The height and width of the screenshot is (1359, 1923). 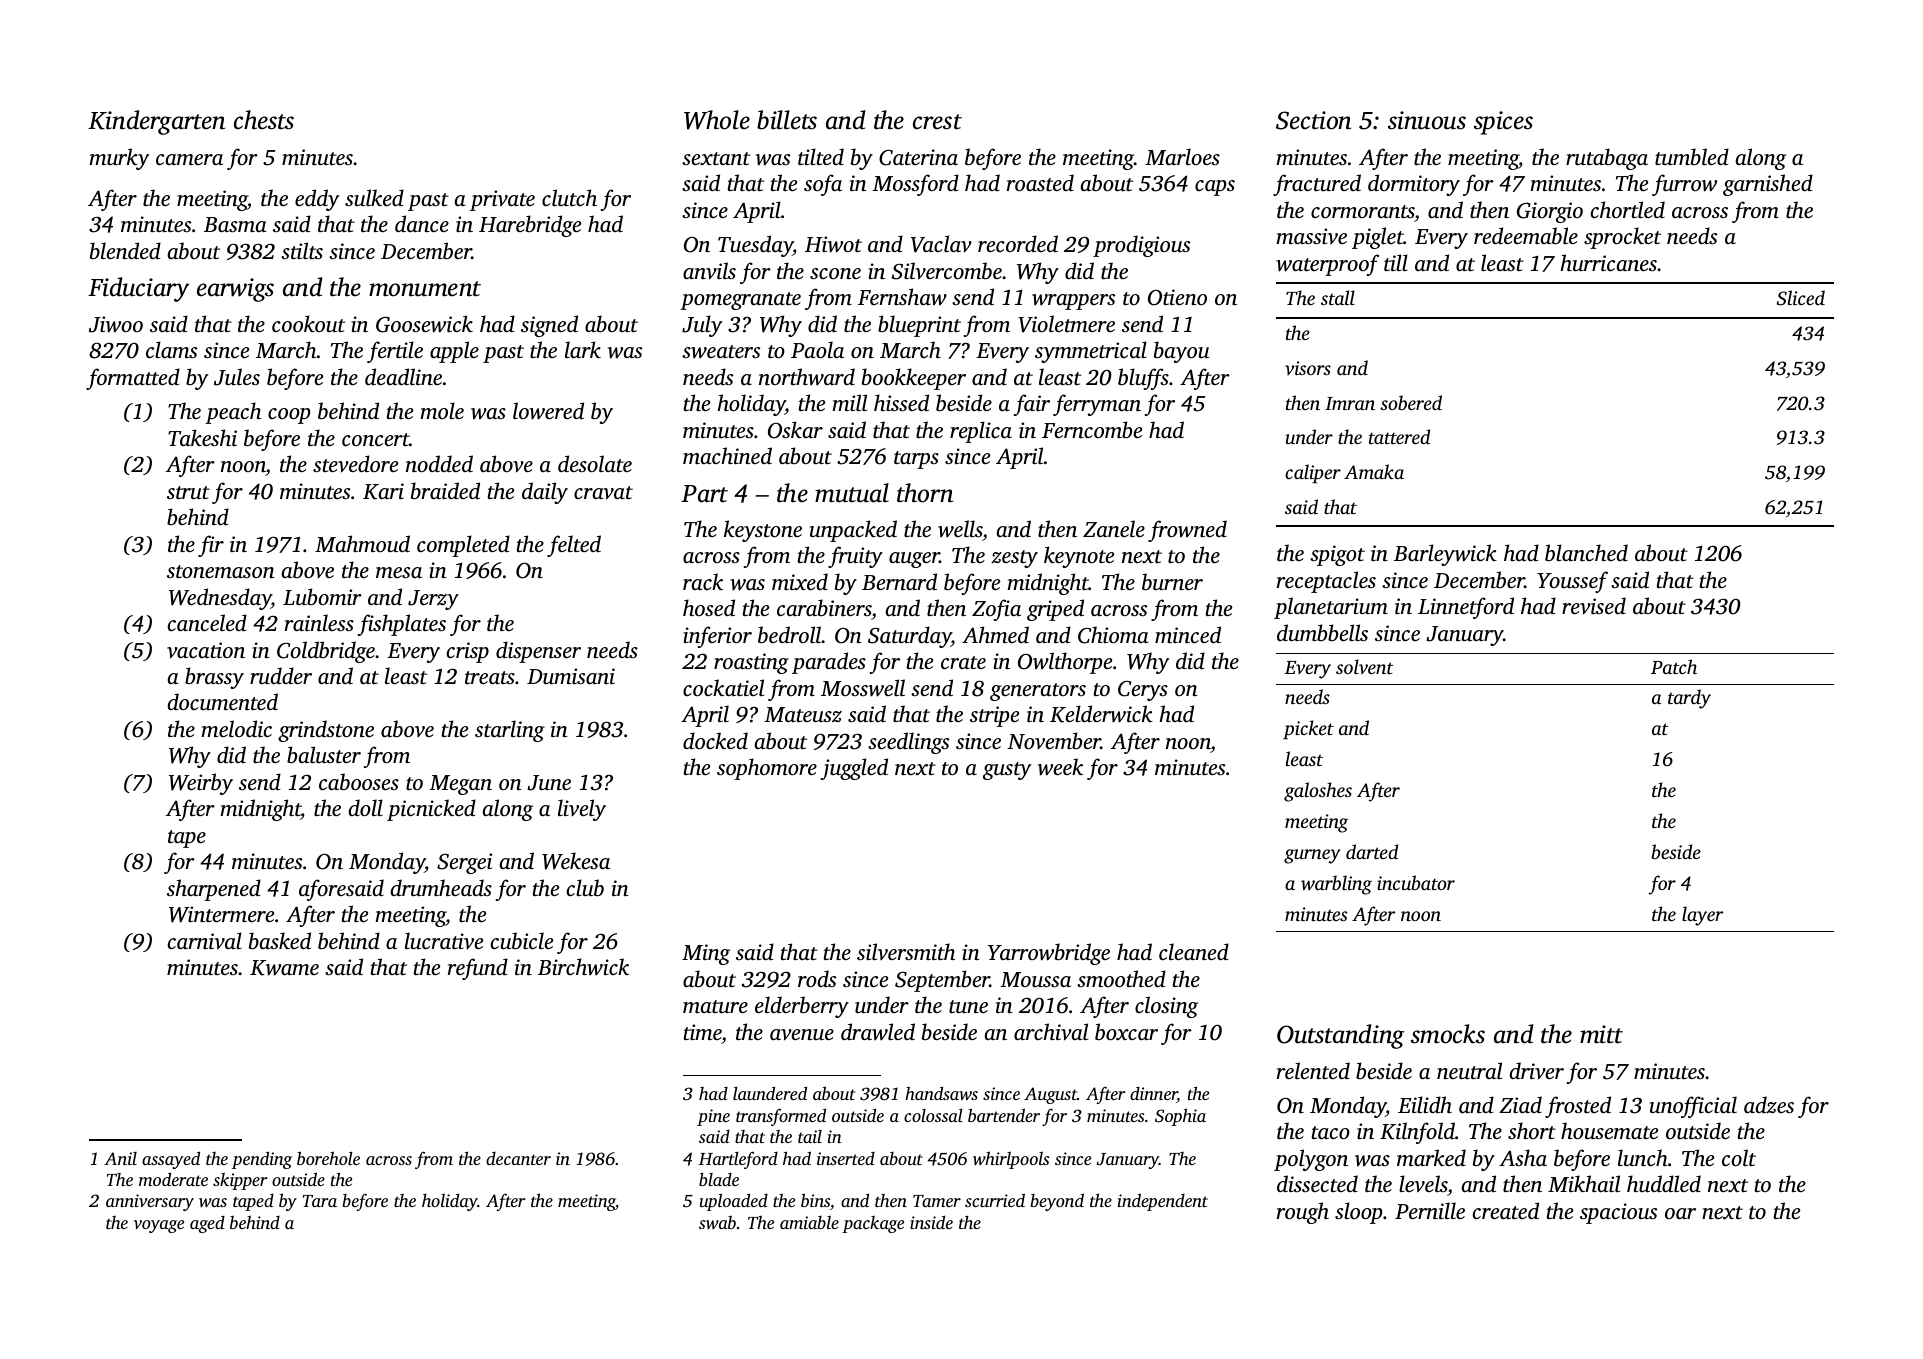 What do you see at coordinates (1503, 123) in the screenshot?
I see `spices` at bounding box center [1503, 123].
